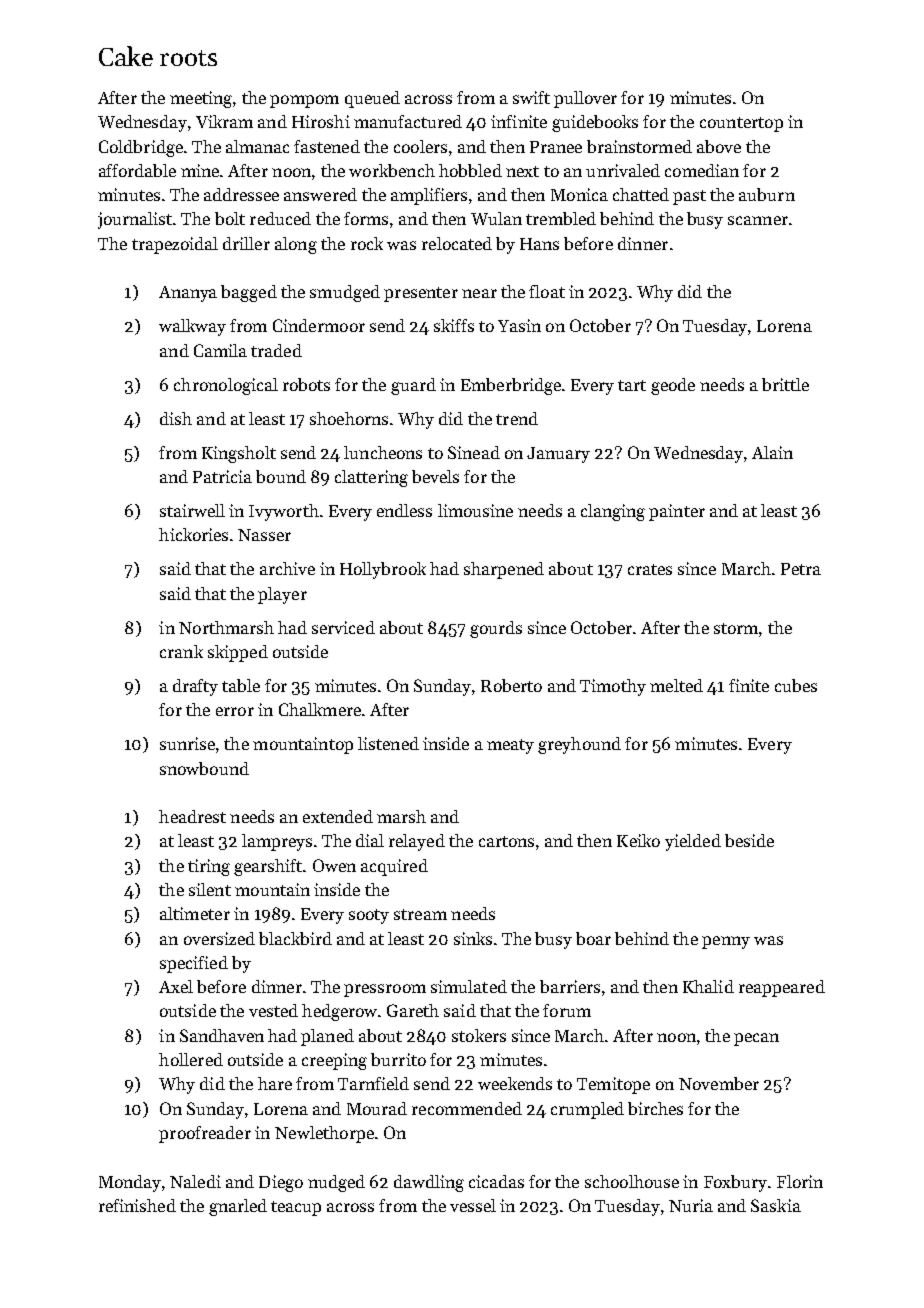  What do you see at coordinates (417, 842) in the document?
I see `relayed` at bounding box center [417, 842].
